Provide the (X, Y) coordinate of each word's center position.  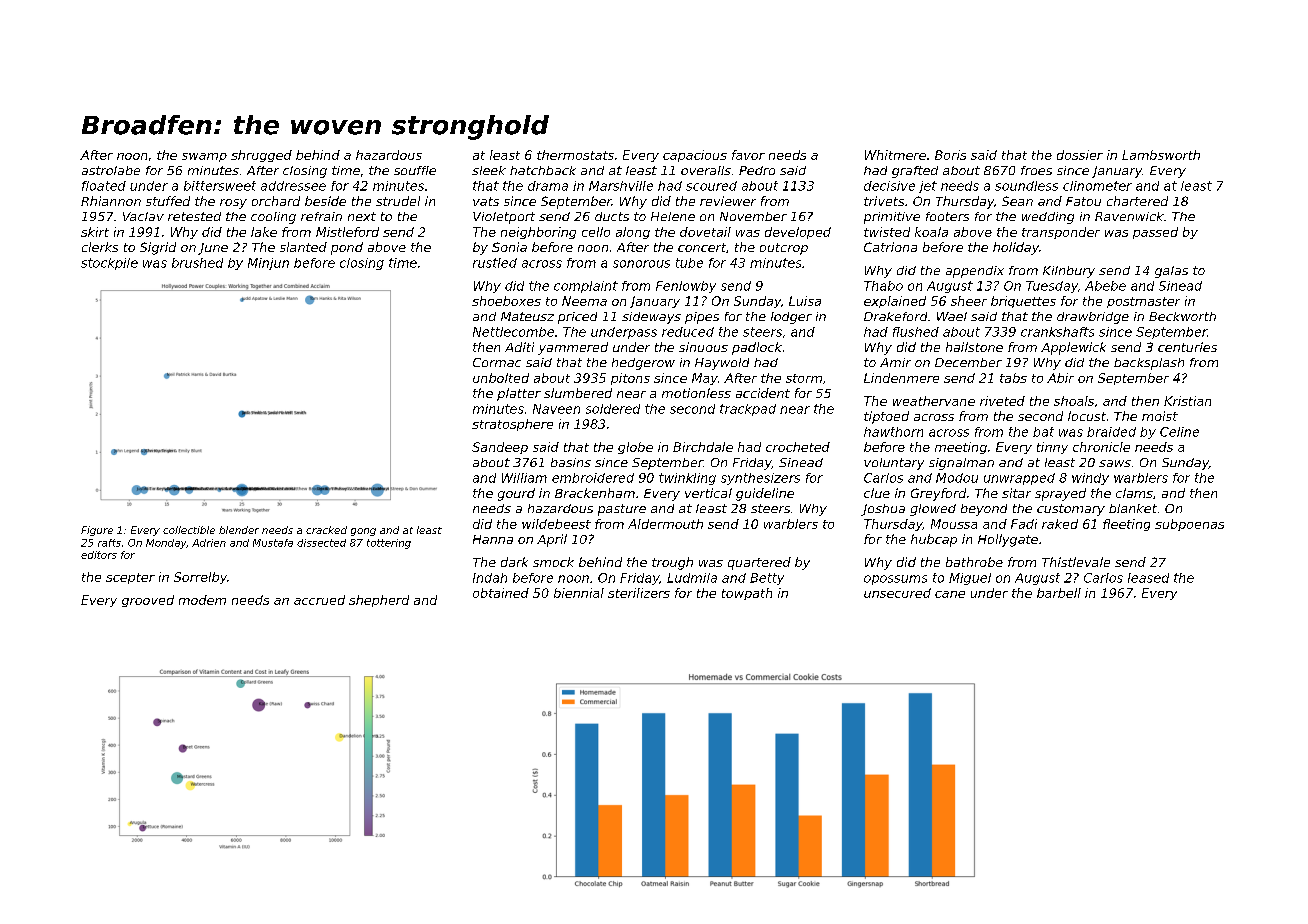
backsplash (1149, 364)
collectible (189, 530)
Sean (1017, 201)
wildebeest (556, 524)
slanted (303, 247)
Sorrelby (200, 578)
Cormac (497, 362)
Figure (97, 531)
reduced (688, 332)
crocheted (798, 447)
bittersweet (220, 186)
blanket (1133, 508)
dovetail (705, 232)
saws (1115, 463)
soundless (1026, 186)
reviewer (728, 201)
